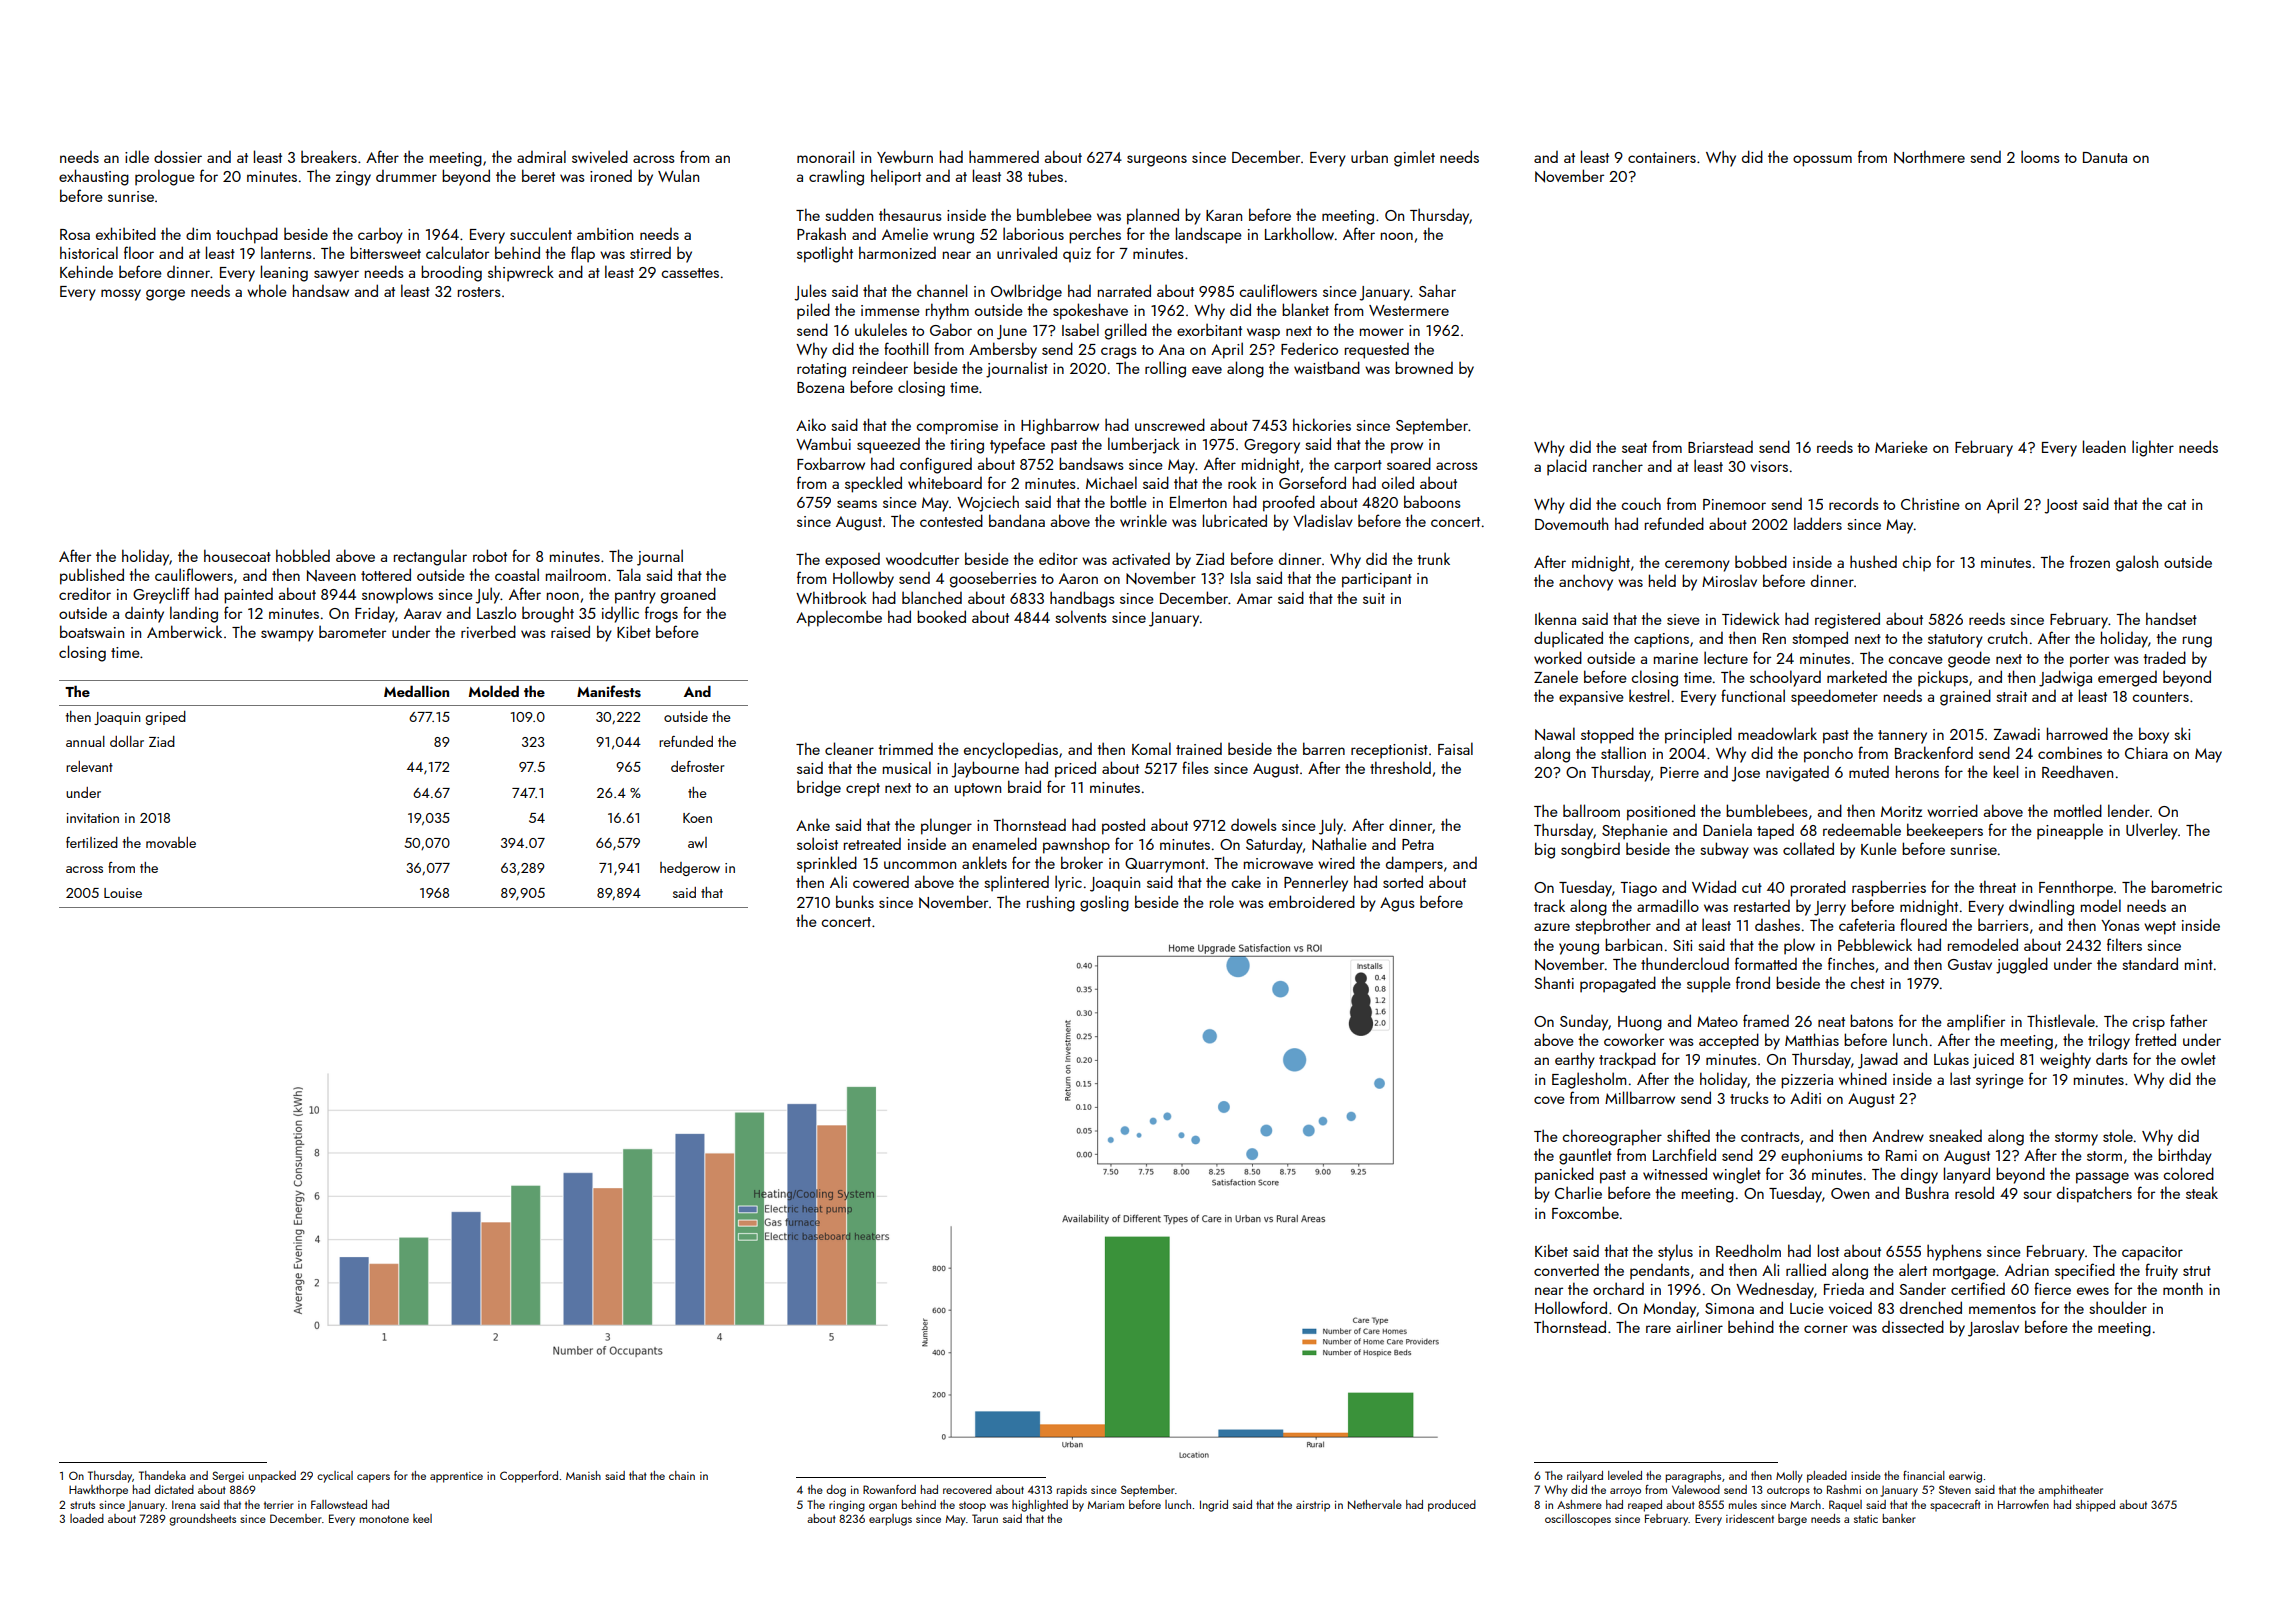  Describe the element at coordinates (2105, 157) in the screenshot. I see `Danuta` at that location.
